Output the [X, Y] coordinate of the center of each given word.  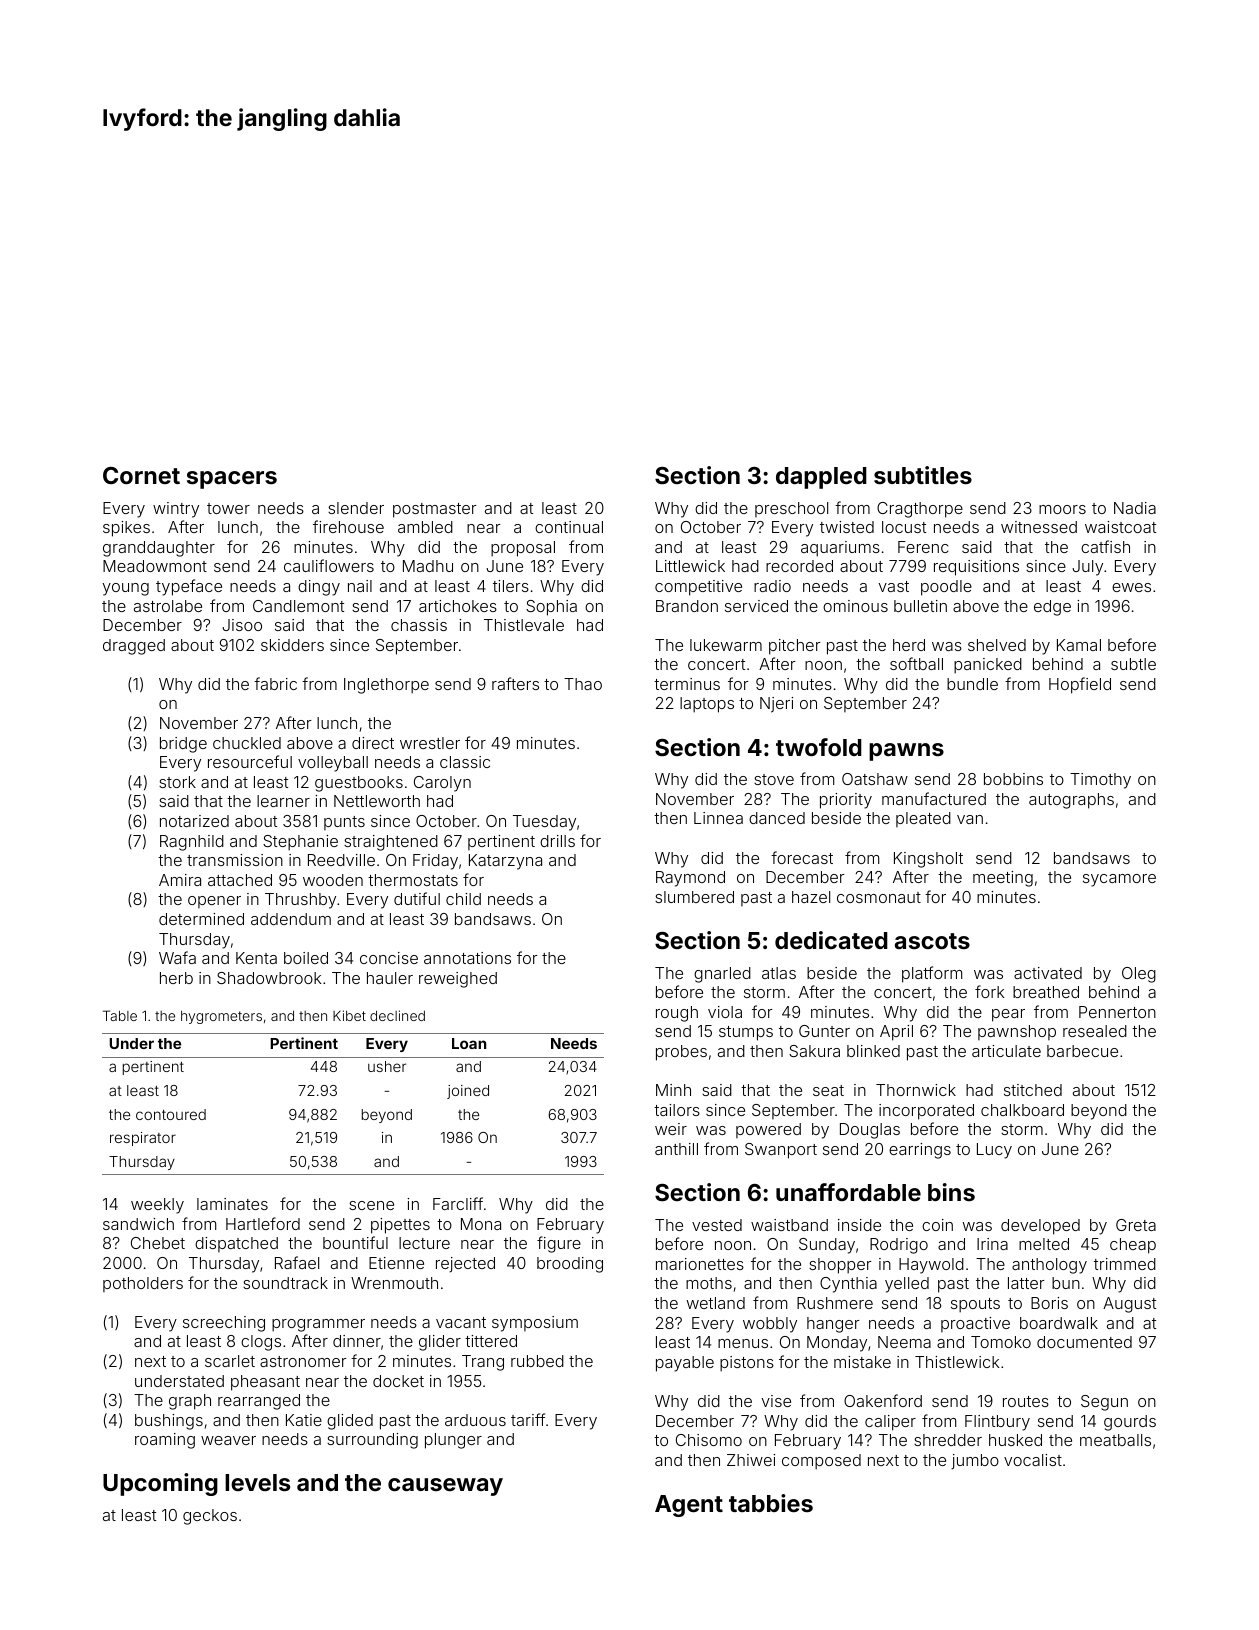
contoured [171, 1114]
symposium [535, 1324]
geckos [210, 1517]
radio [772, 586]
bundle [972, 684]
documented [1084, 1342]
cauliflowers [329, 565]
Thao [583, 684]
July [1087, 568]
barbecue [1082, 1051]
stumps [746, 1033]
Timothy [1100, 781]
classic [465, 762]
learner [283, 801]
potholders [143, 1284]
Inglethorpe [386, 686]
